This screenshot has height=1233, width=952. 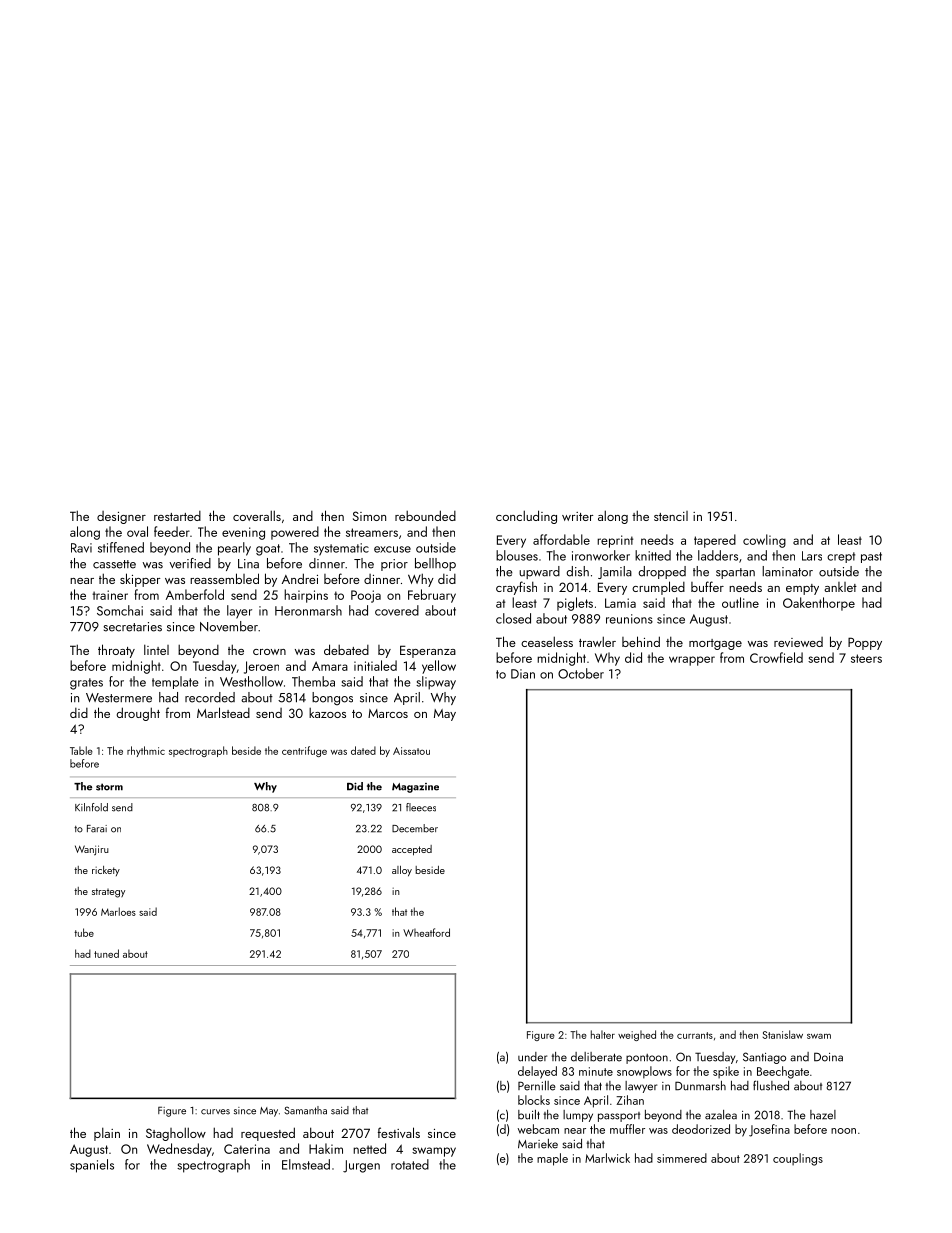 I want to click on dated, so click(x=363, y=750).
